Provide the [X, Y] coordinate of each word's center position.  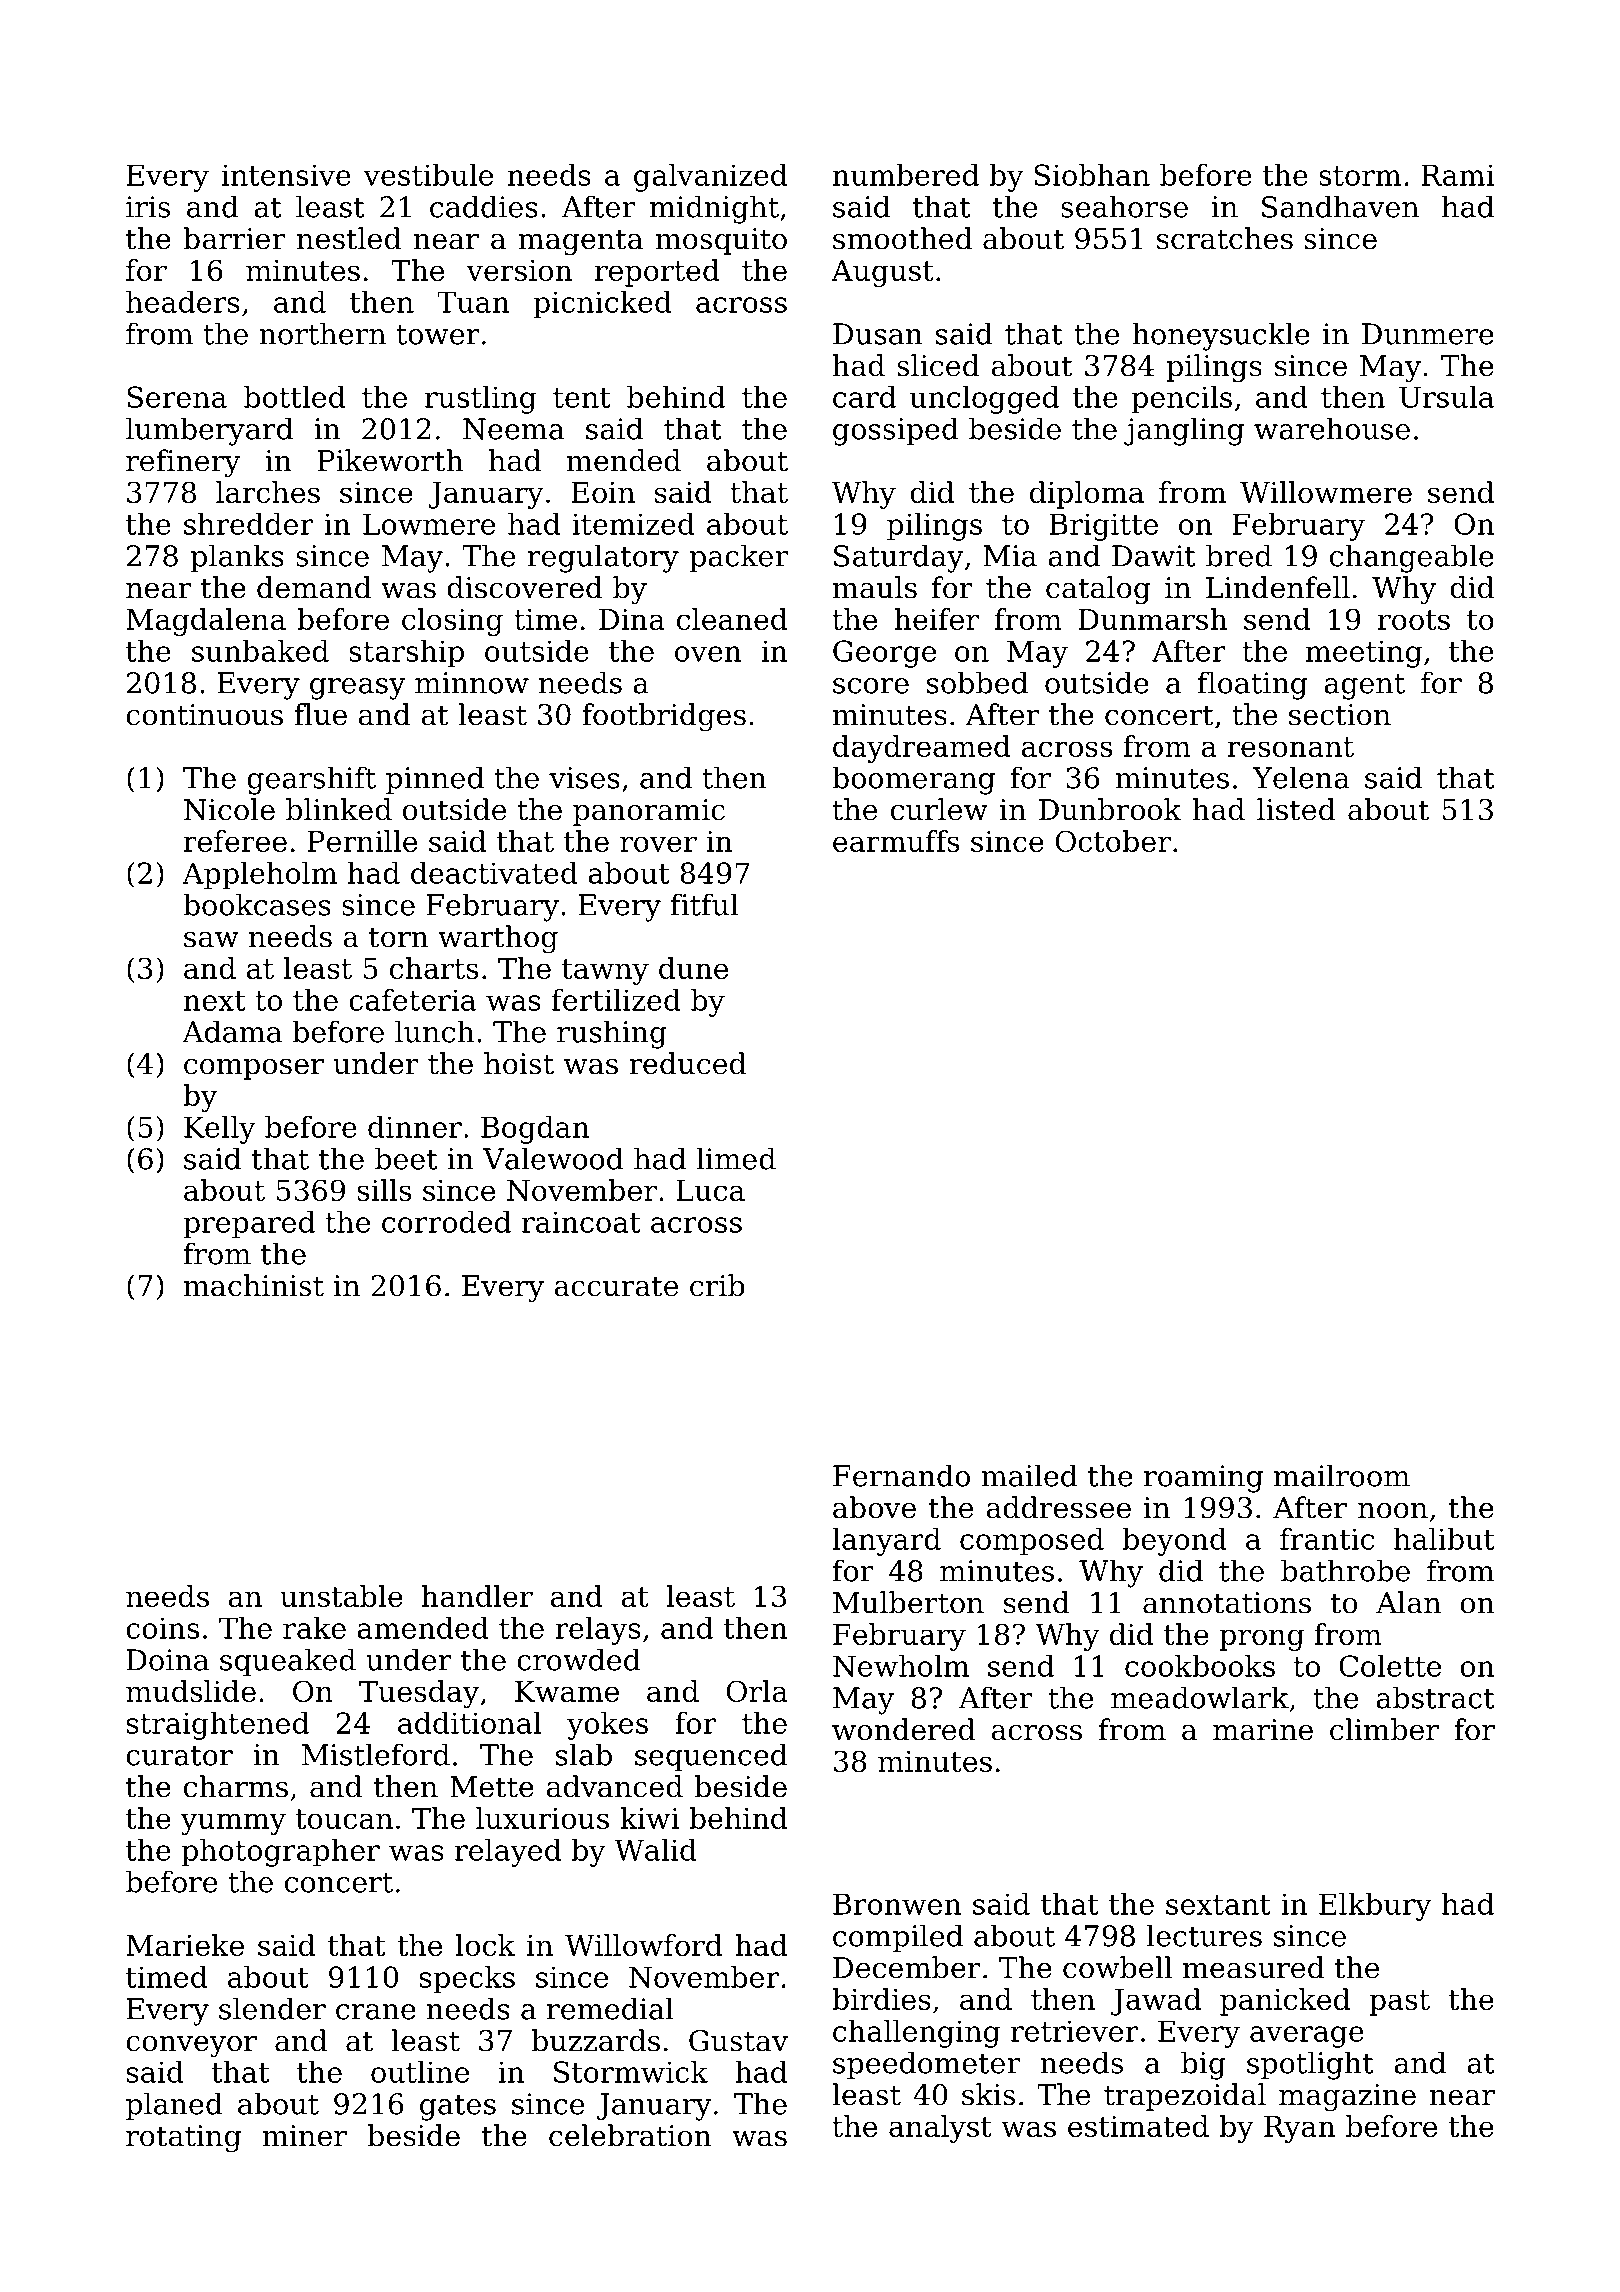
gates [458, 2108]
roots [1414, 620]
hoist [519, 1063]
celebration [630, 2135]
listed [1296, 809]
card [864, 397]
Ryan [1299, 2129]
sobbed [977, 682]
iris [148, 207]
